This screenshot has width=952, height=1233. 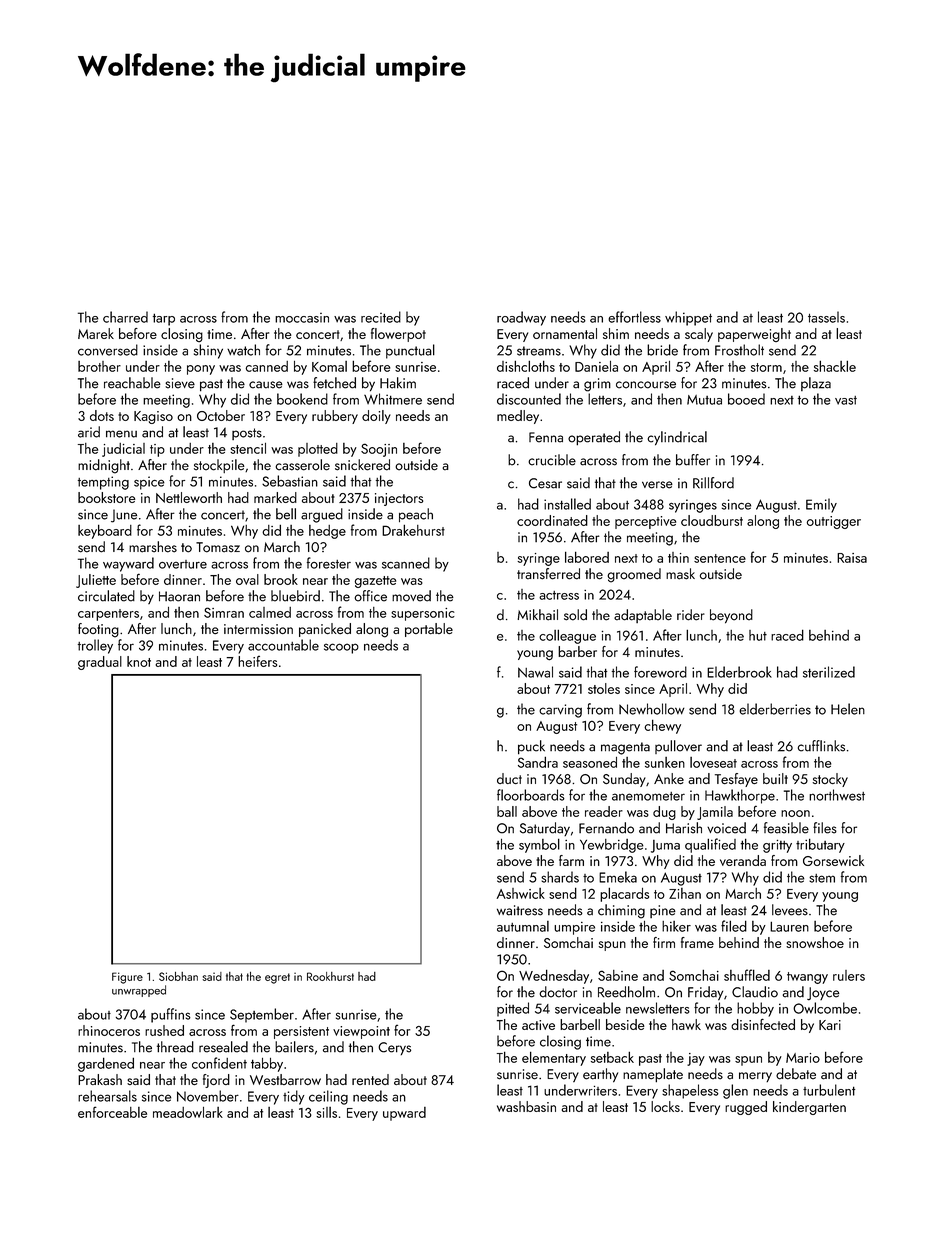 I want to click on gradual, so click(x=100, y=663).
